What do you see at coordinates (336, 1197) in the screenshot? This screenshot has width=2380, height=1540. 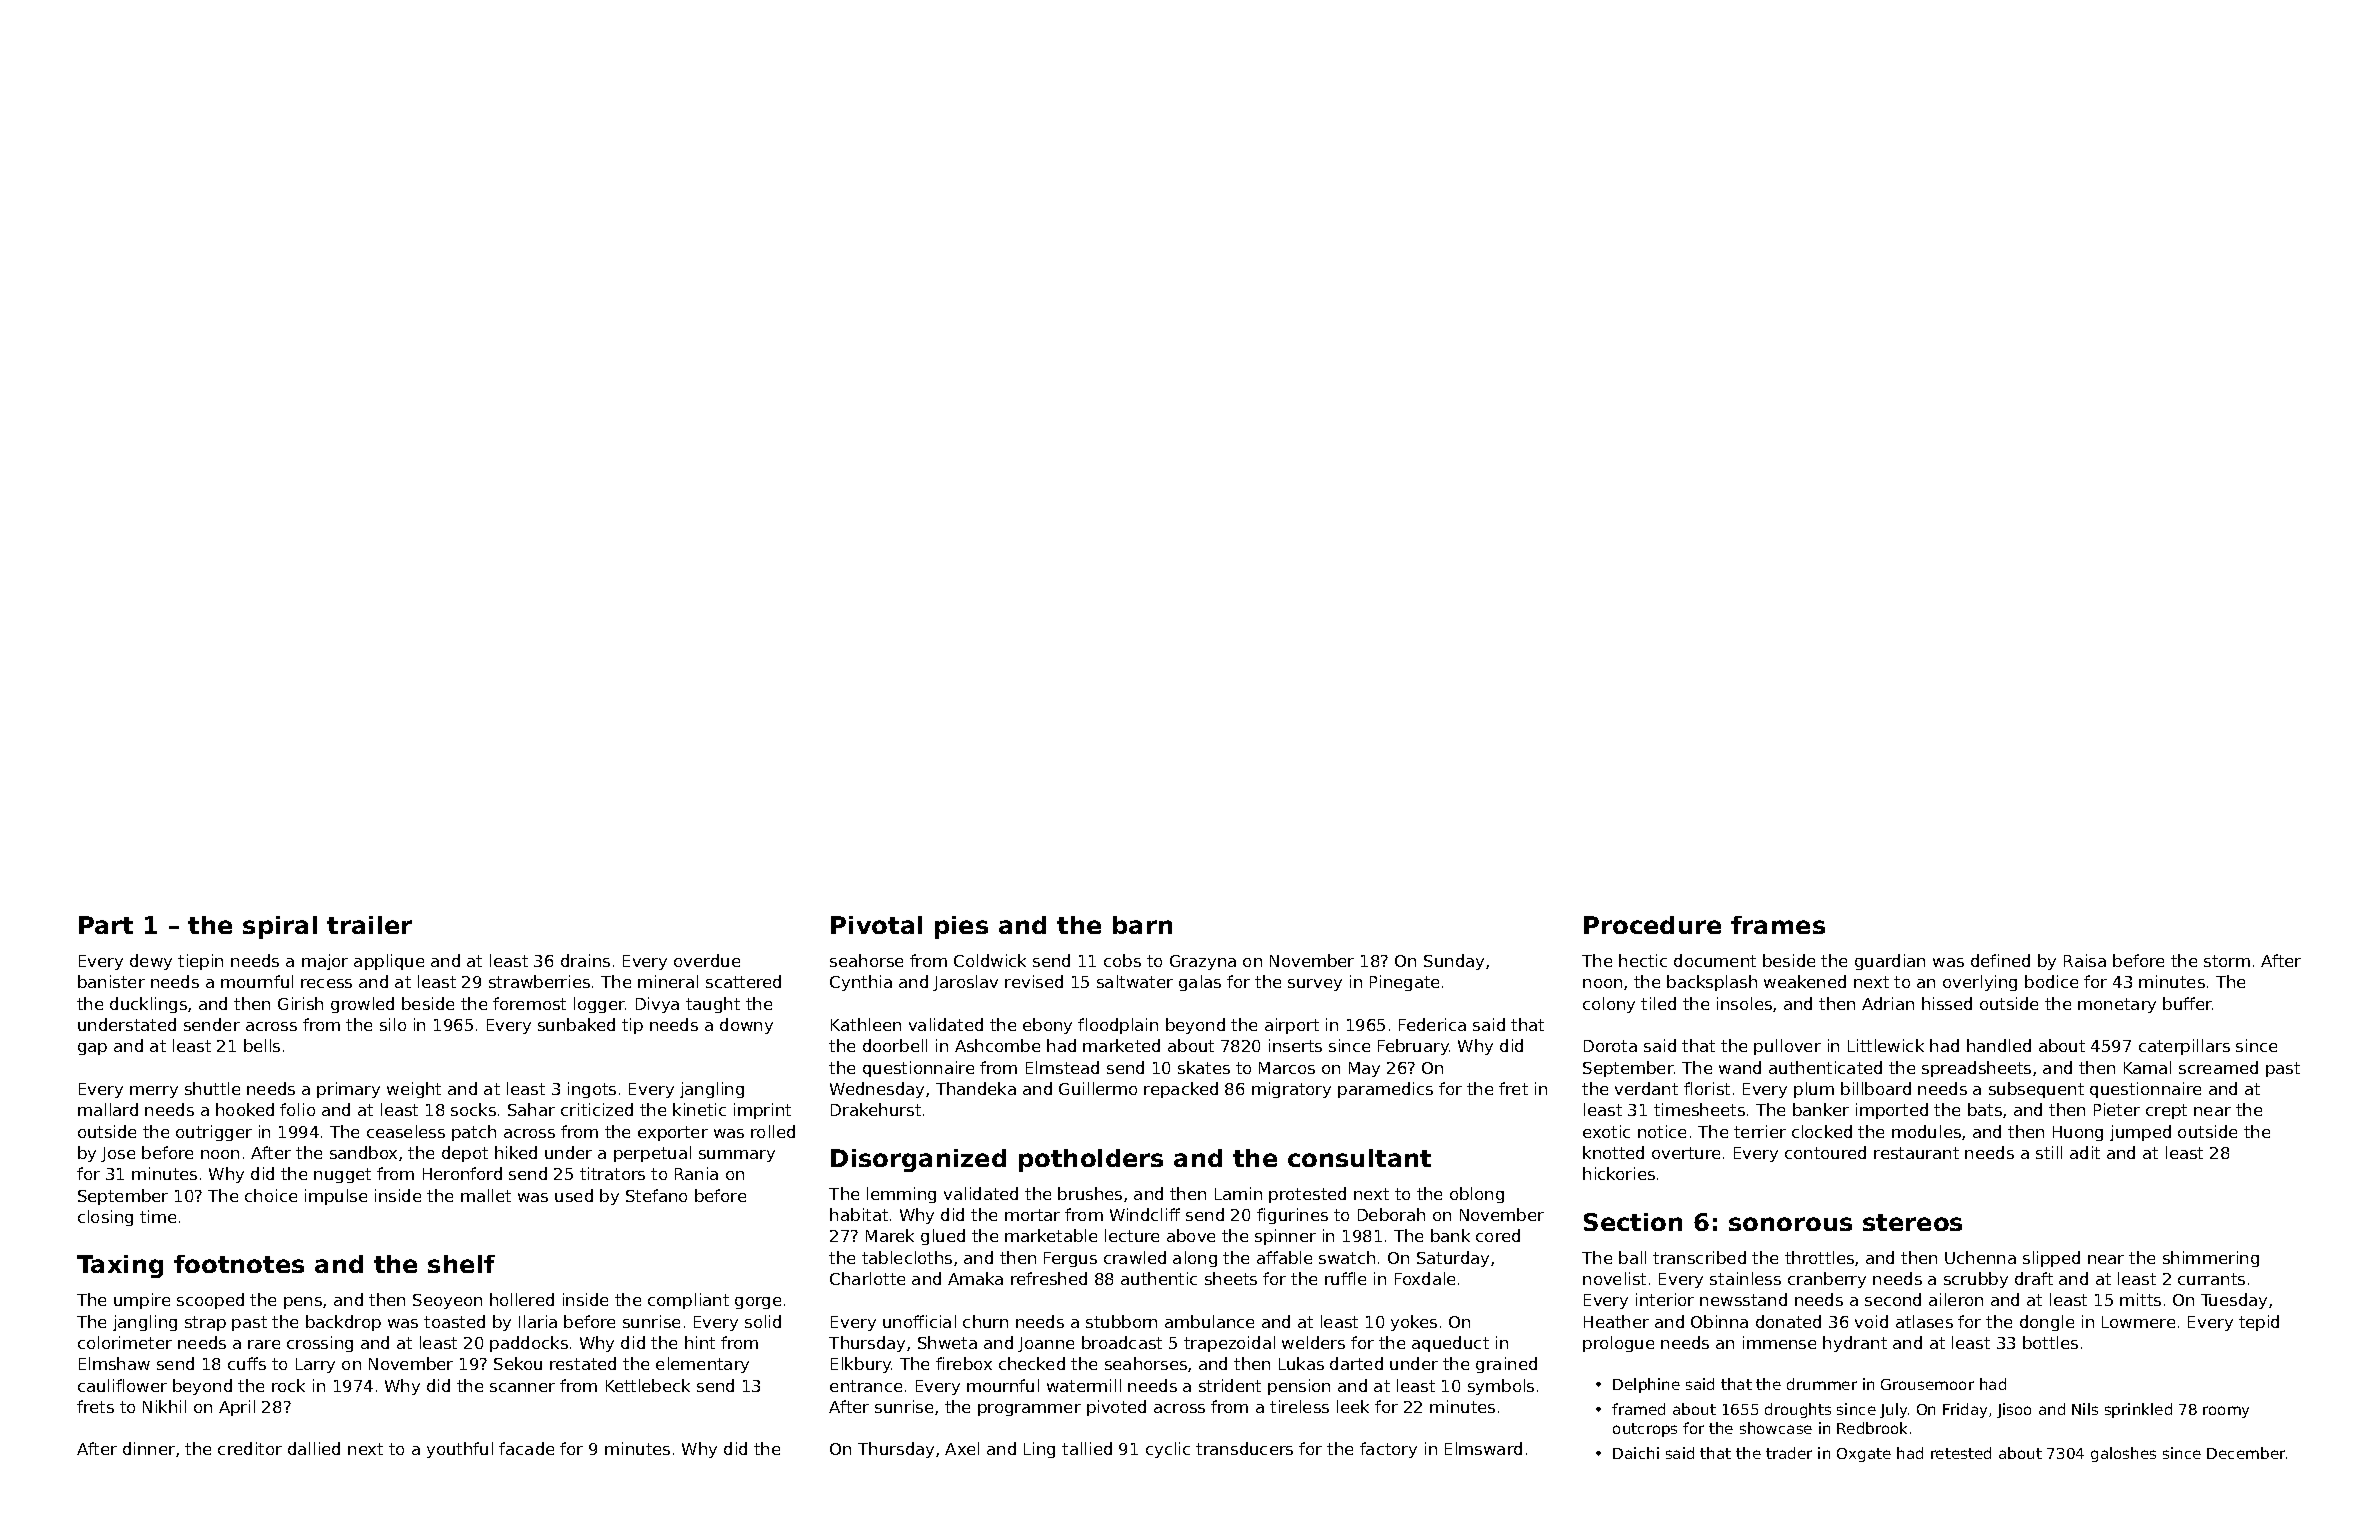 I see `impulse` at bounding box center [336, 1197].
